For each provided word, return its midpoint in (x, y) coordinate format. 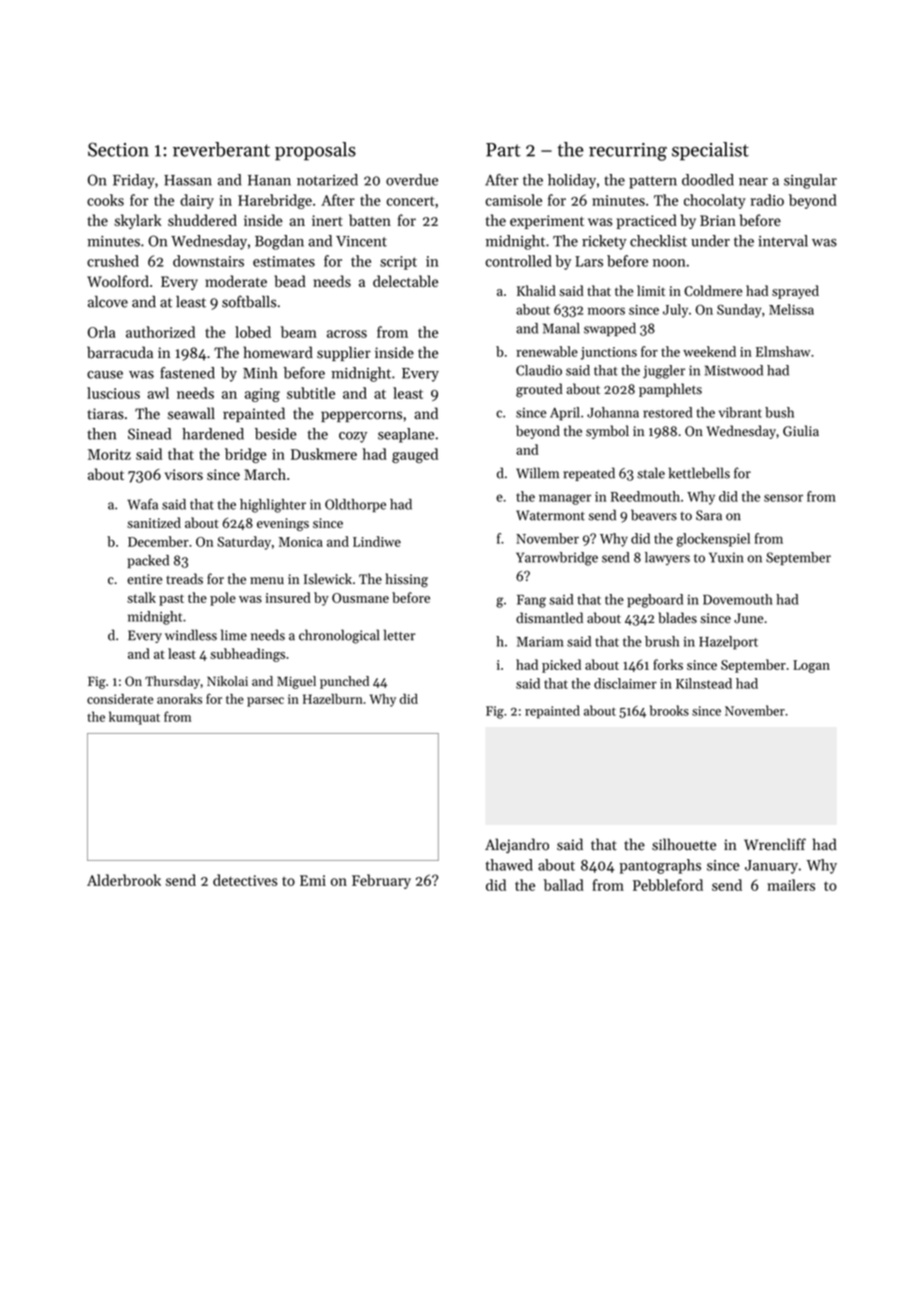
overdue (412, 180)
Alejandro (517, 846)
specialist (710, 151)
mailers (791, 885)
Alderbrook (124, 880)
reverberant (221, 149)
